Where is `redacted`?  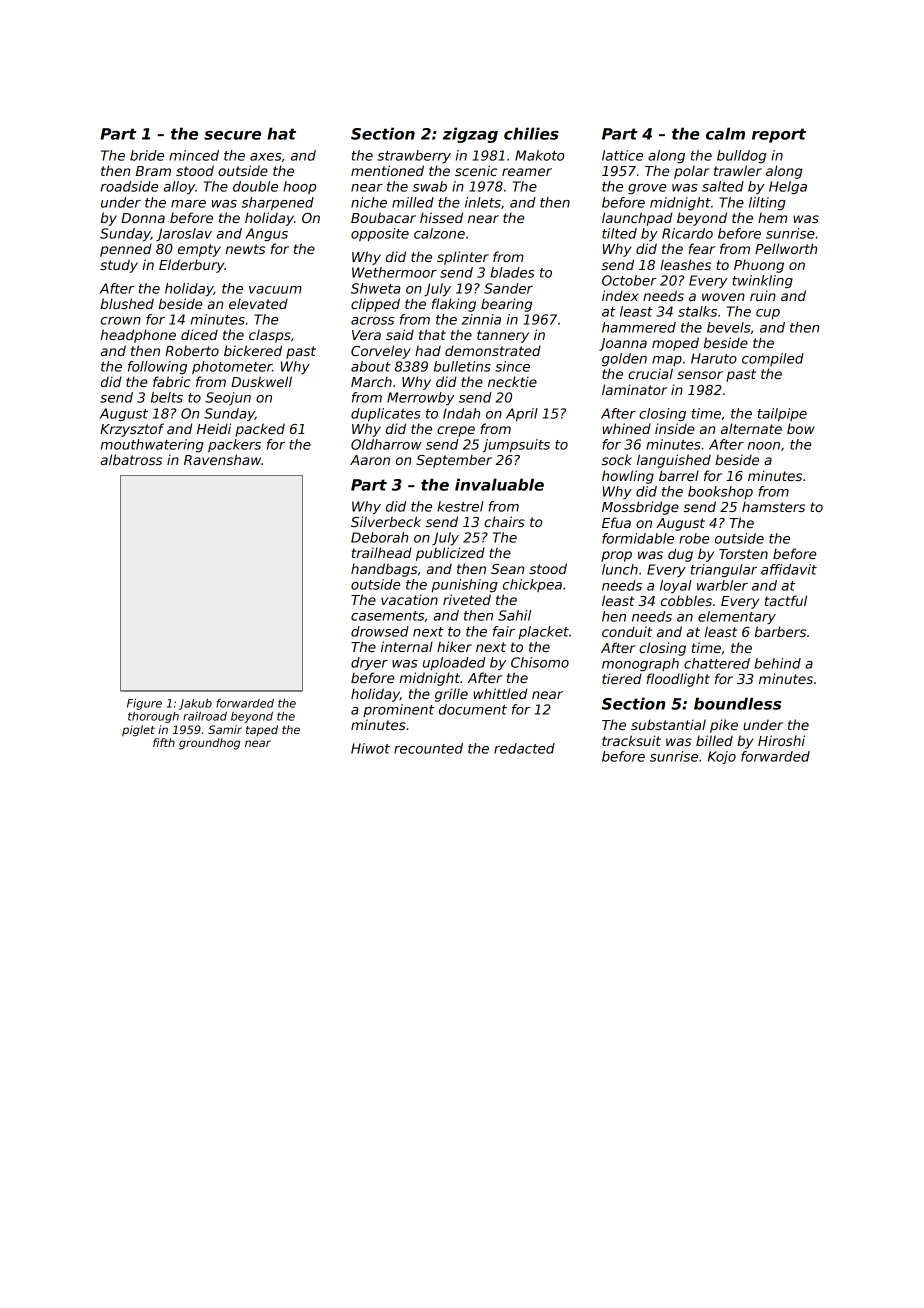
redacted is located at coordinates (524, 748).
